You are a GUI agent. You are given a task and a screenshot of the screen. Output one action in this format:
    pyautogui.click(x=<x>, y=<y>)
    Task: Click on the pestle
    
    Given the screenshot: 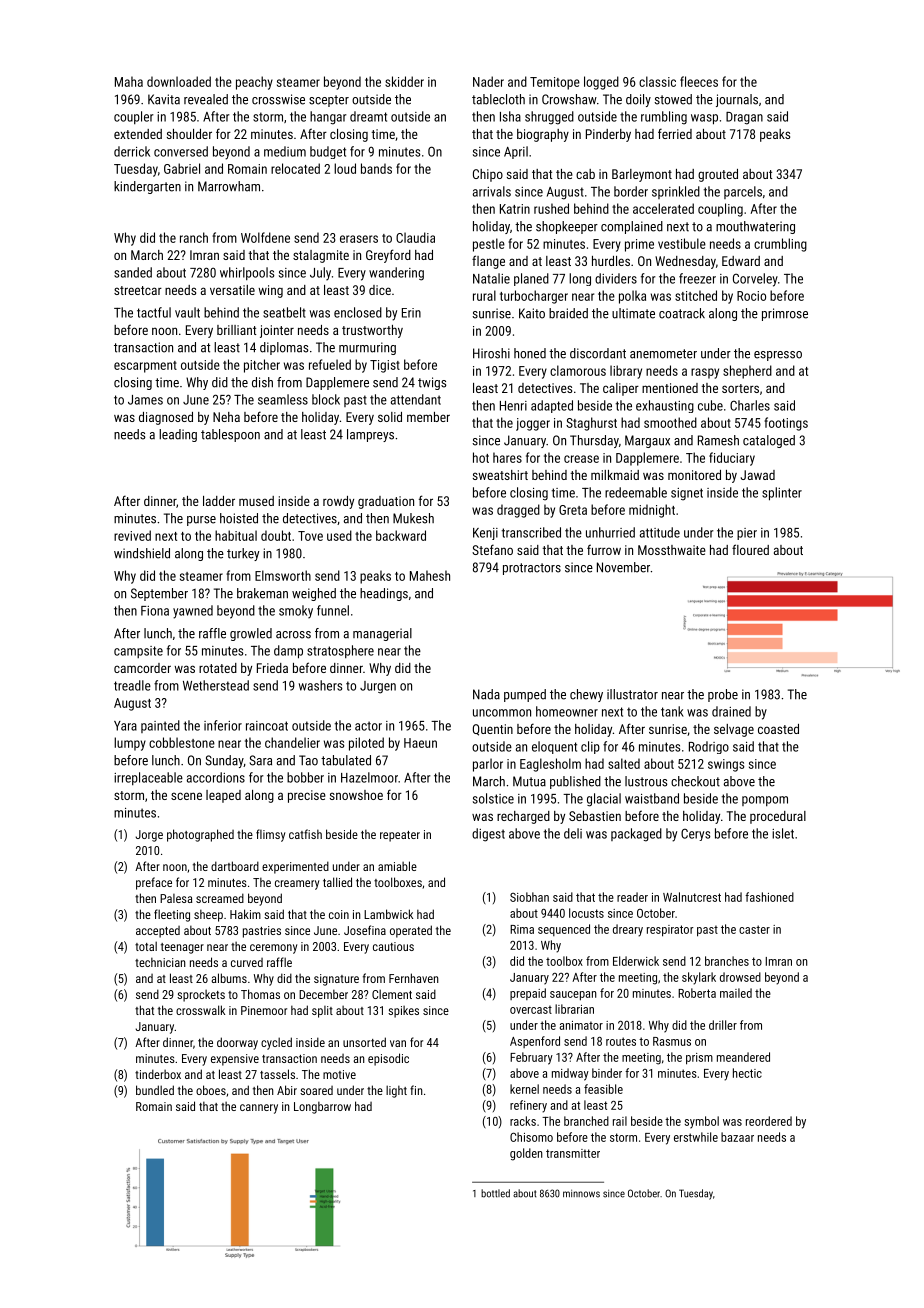 What is the action you would take?
    pyautogui.click(x=489, y=245)
